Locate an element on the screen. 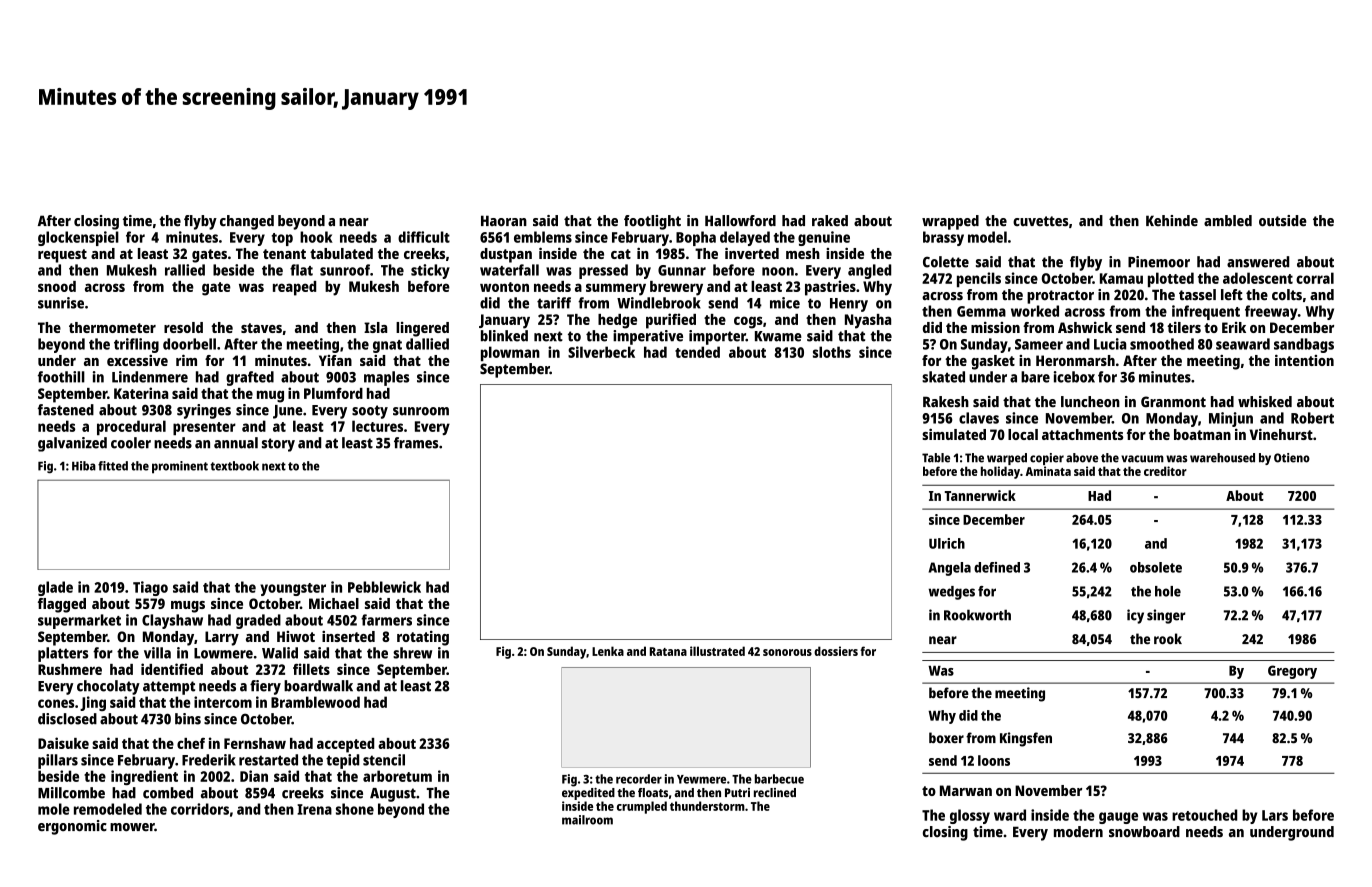 The image size is (1372, 887). Bramblewood is located at coordinates (315, 702).
